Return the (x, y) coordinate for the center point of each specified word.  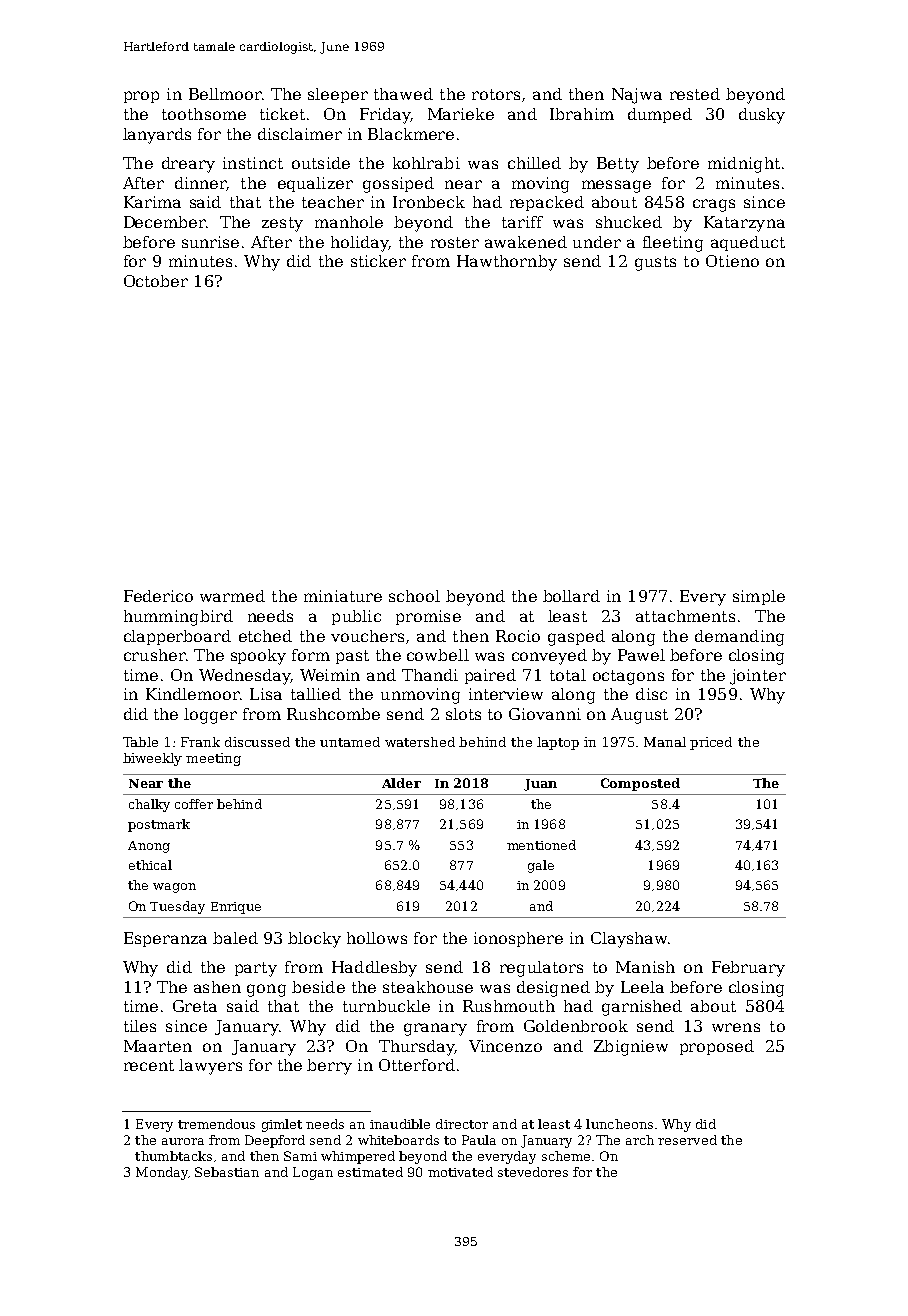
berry (329, 1067)
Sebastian (227, 1172)
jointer (758, 677)
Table (140, 742)
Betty (618, 165)
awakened (526, 242)
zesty (282, 224)
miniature (343, 596)
